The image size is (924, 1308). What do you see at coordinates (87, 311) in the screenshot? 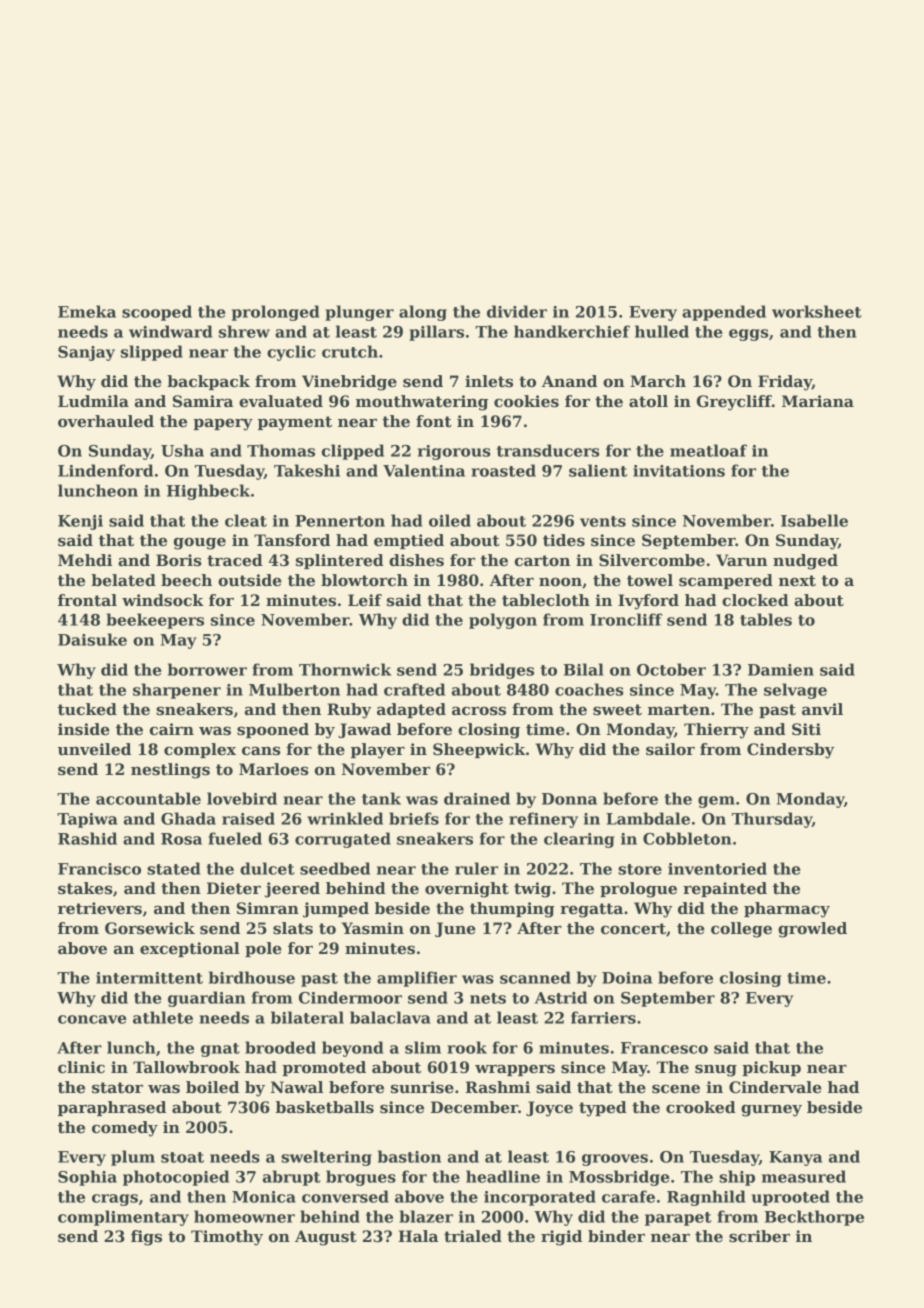
I see `Emeka` at bounding box center [87, 311].
